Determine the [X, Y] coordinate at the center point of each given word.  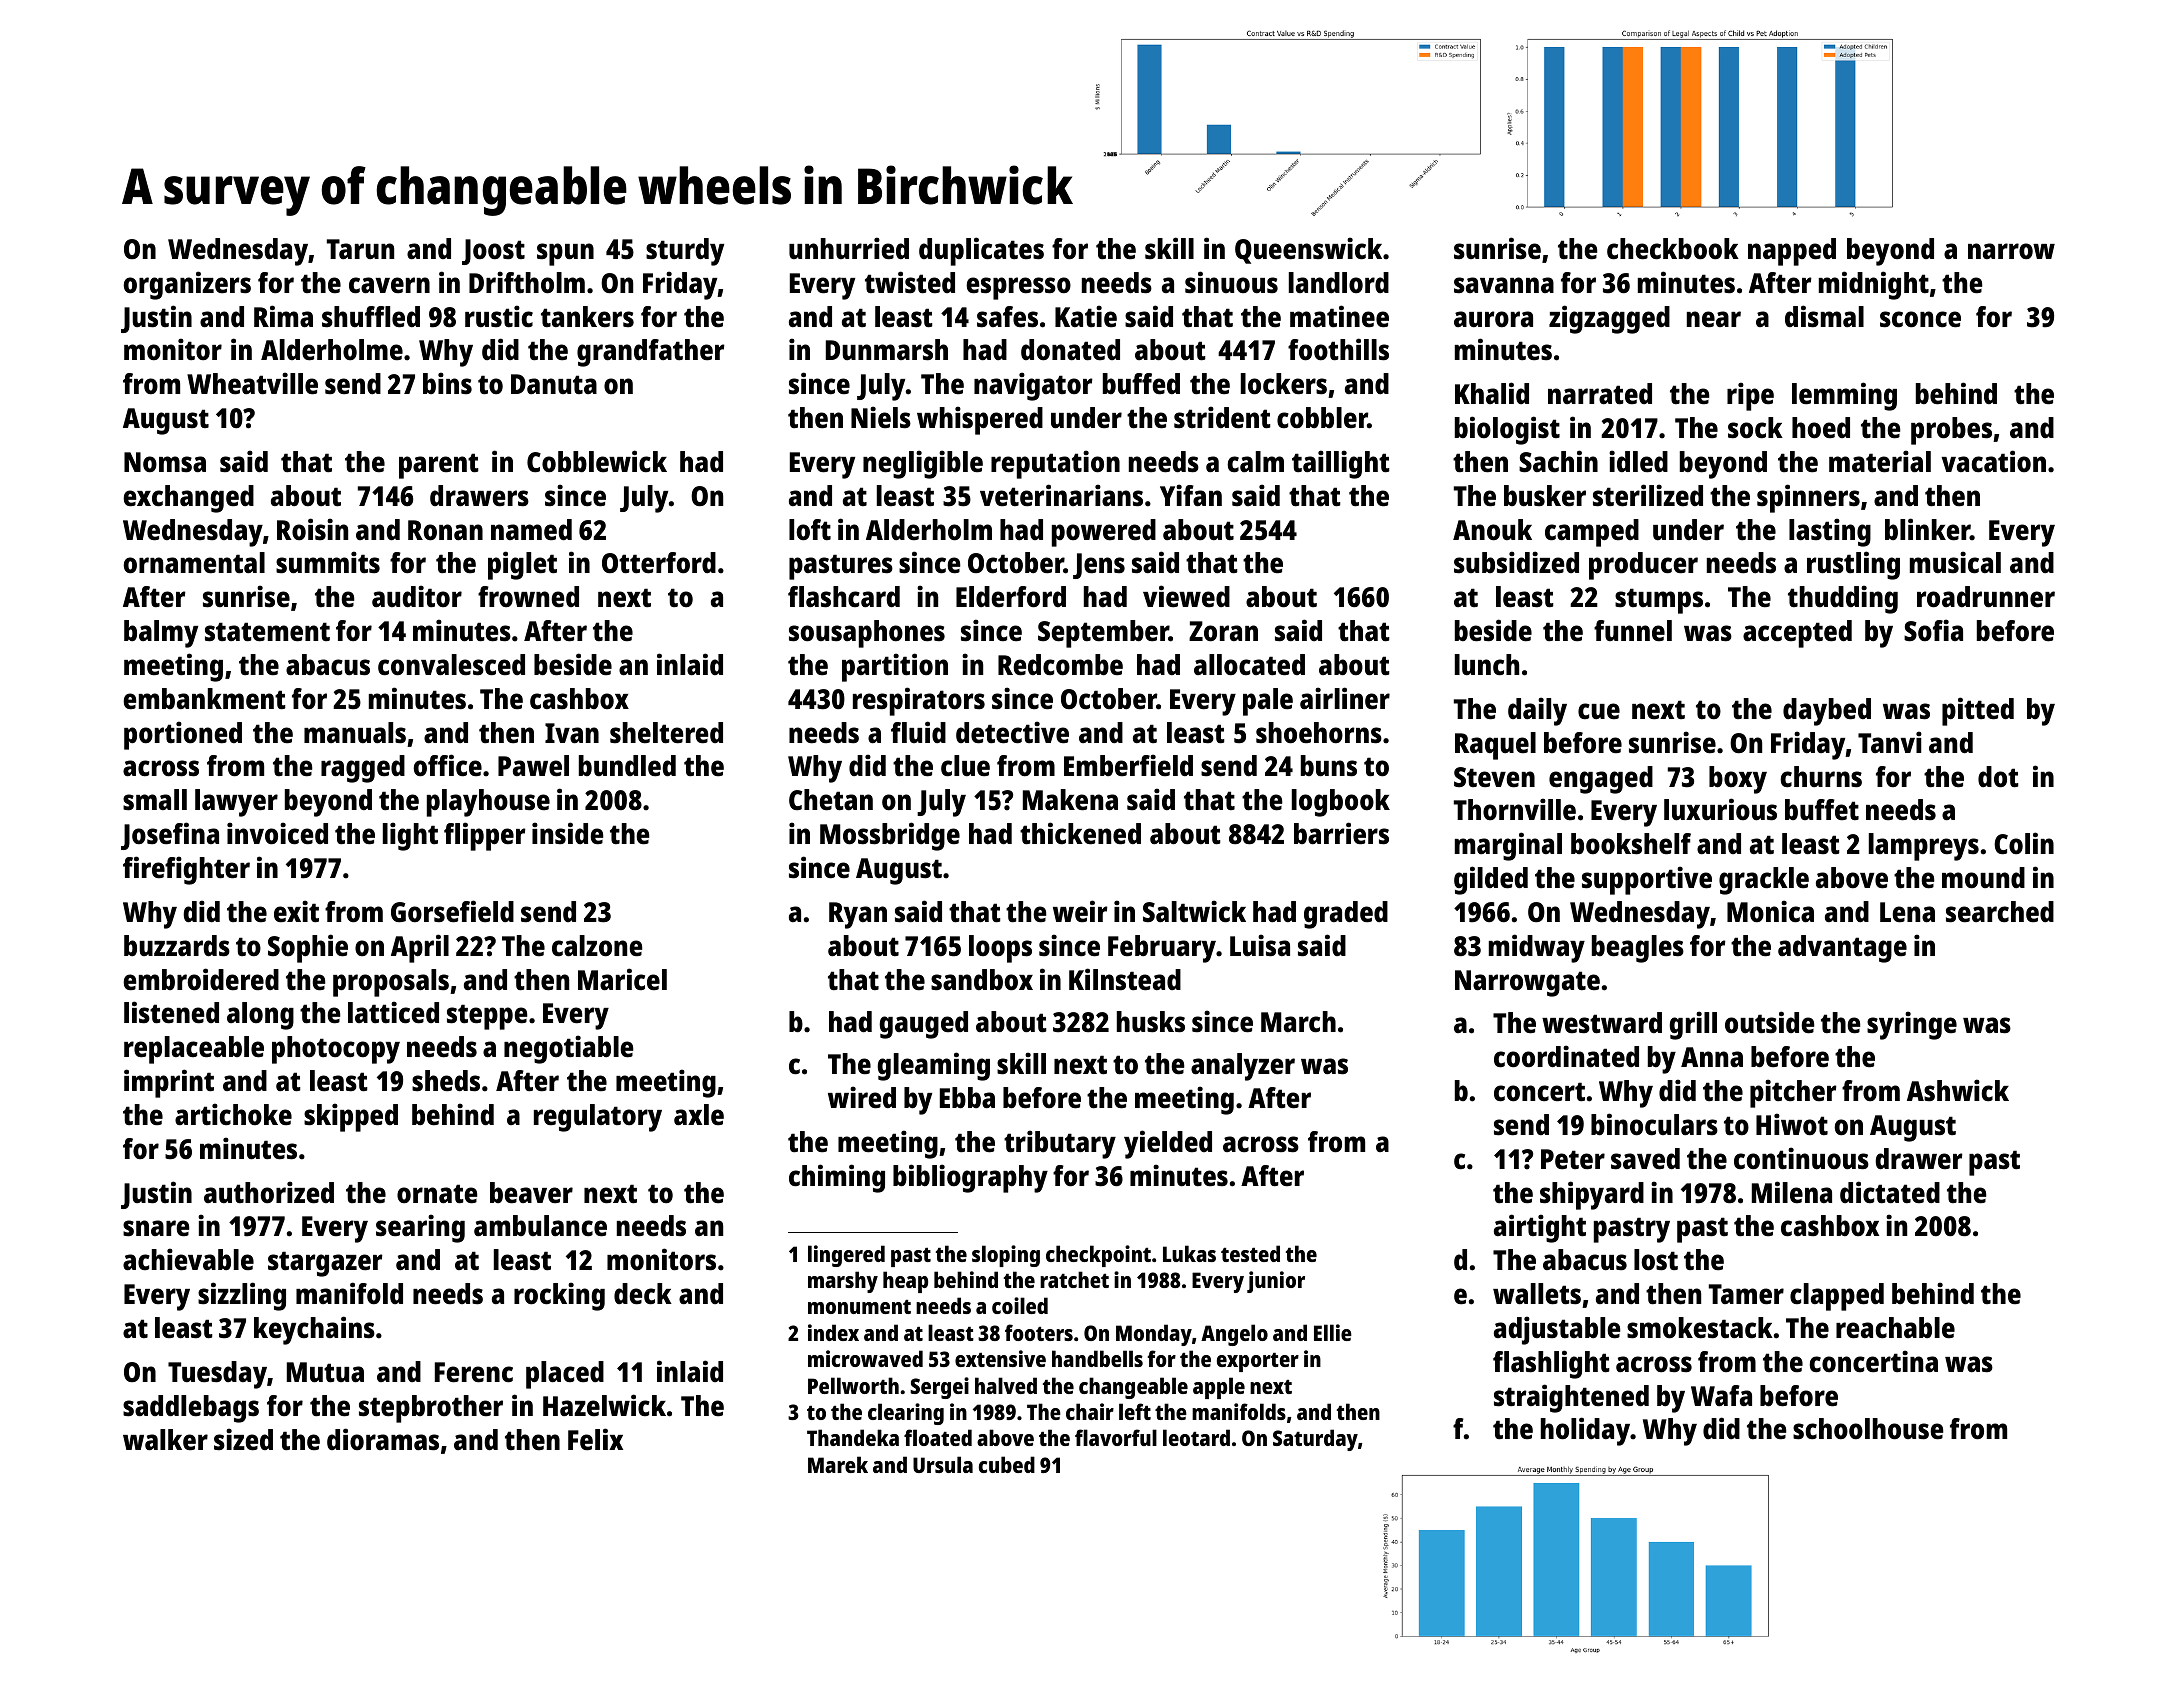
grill [1693, 1025]
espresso [1018, 288]
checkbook [1673, 249]
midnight [1874, 285]
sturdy [685, 252]
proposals [391, 983]
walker [165, 1440]
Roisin [312, 529]
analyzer [1243, 1067]
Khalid [1492, 393]
